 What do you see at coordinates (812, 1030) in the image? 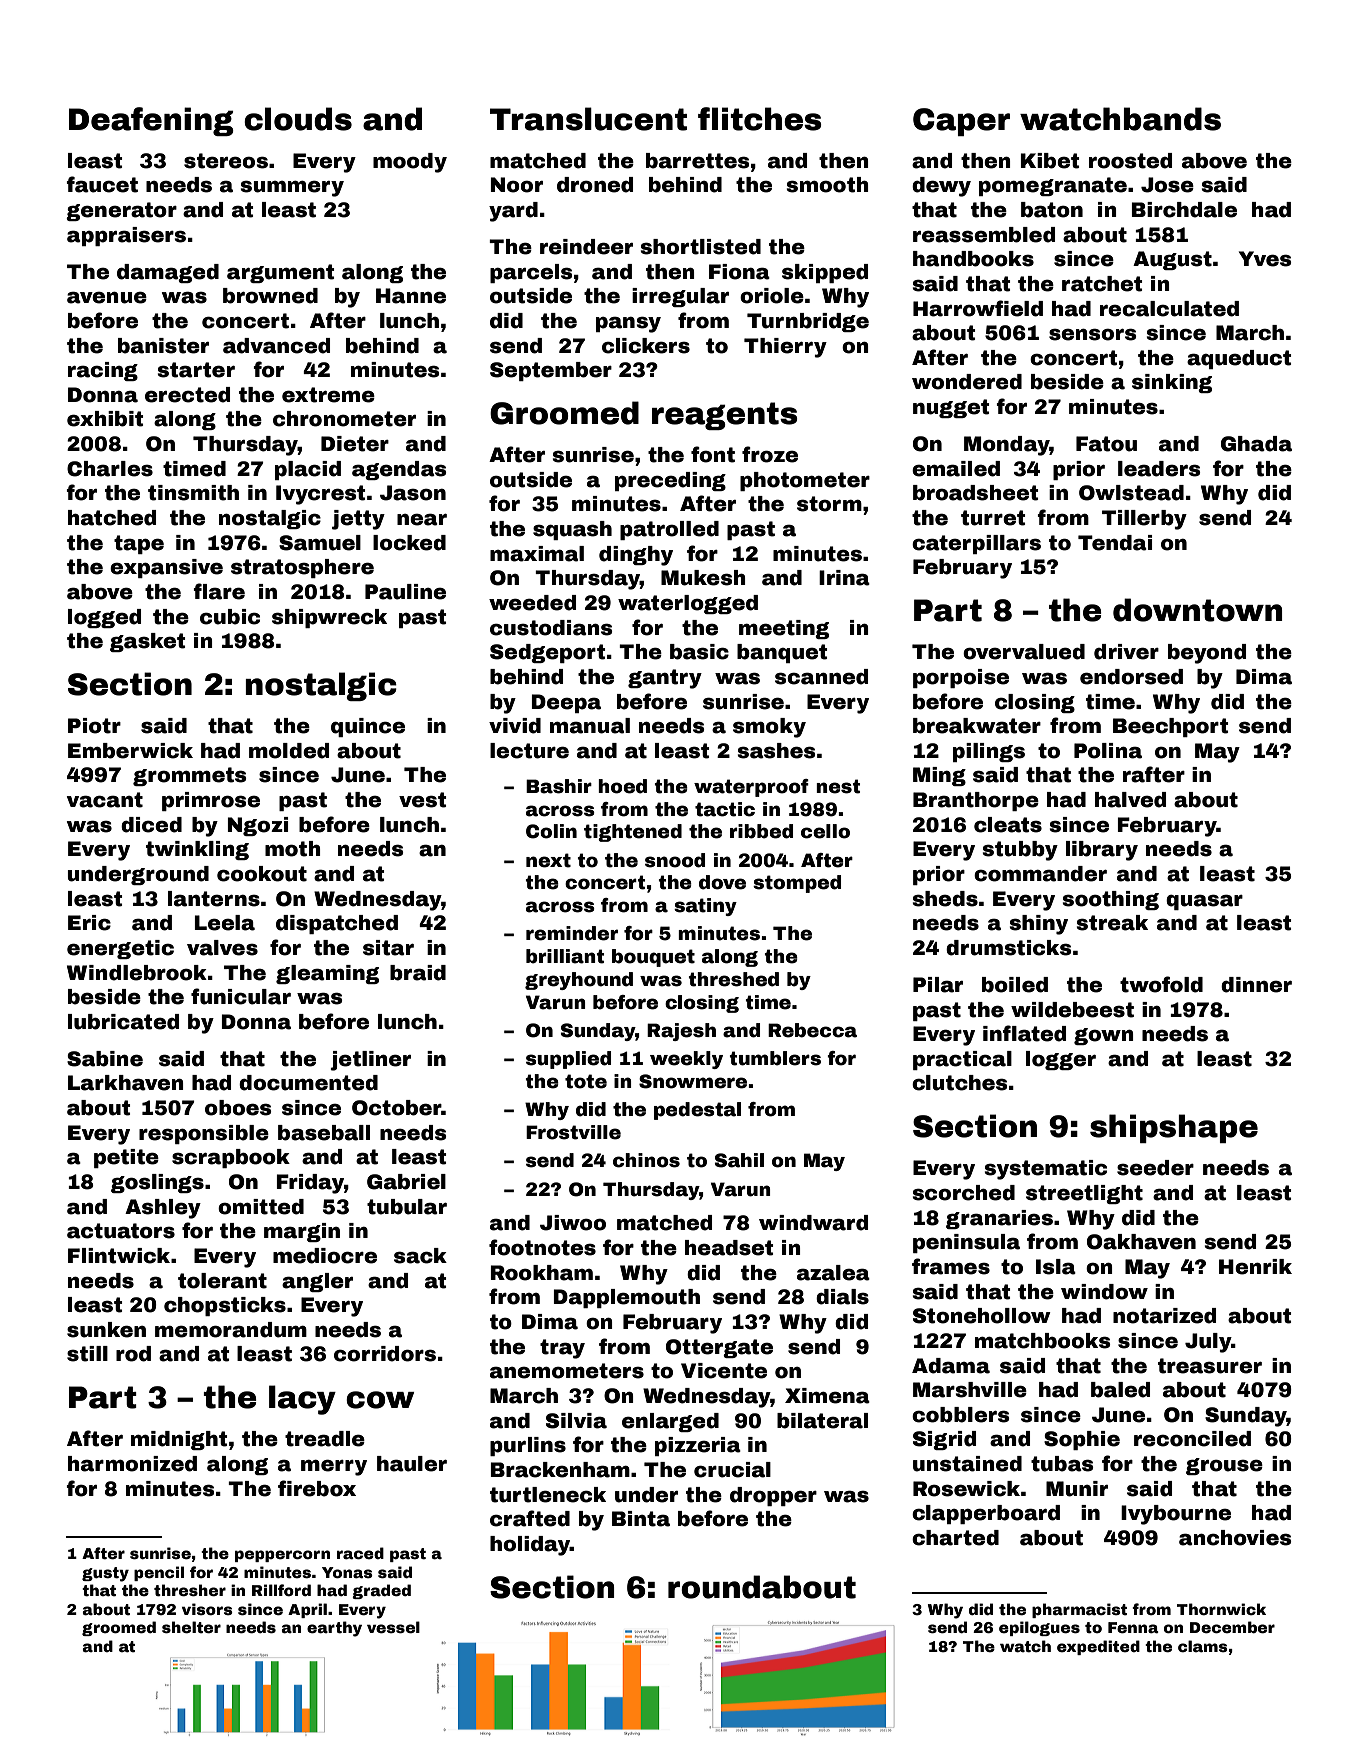
I see `Rebecca` at bounding box center [812, 1030].
